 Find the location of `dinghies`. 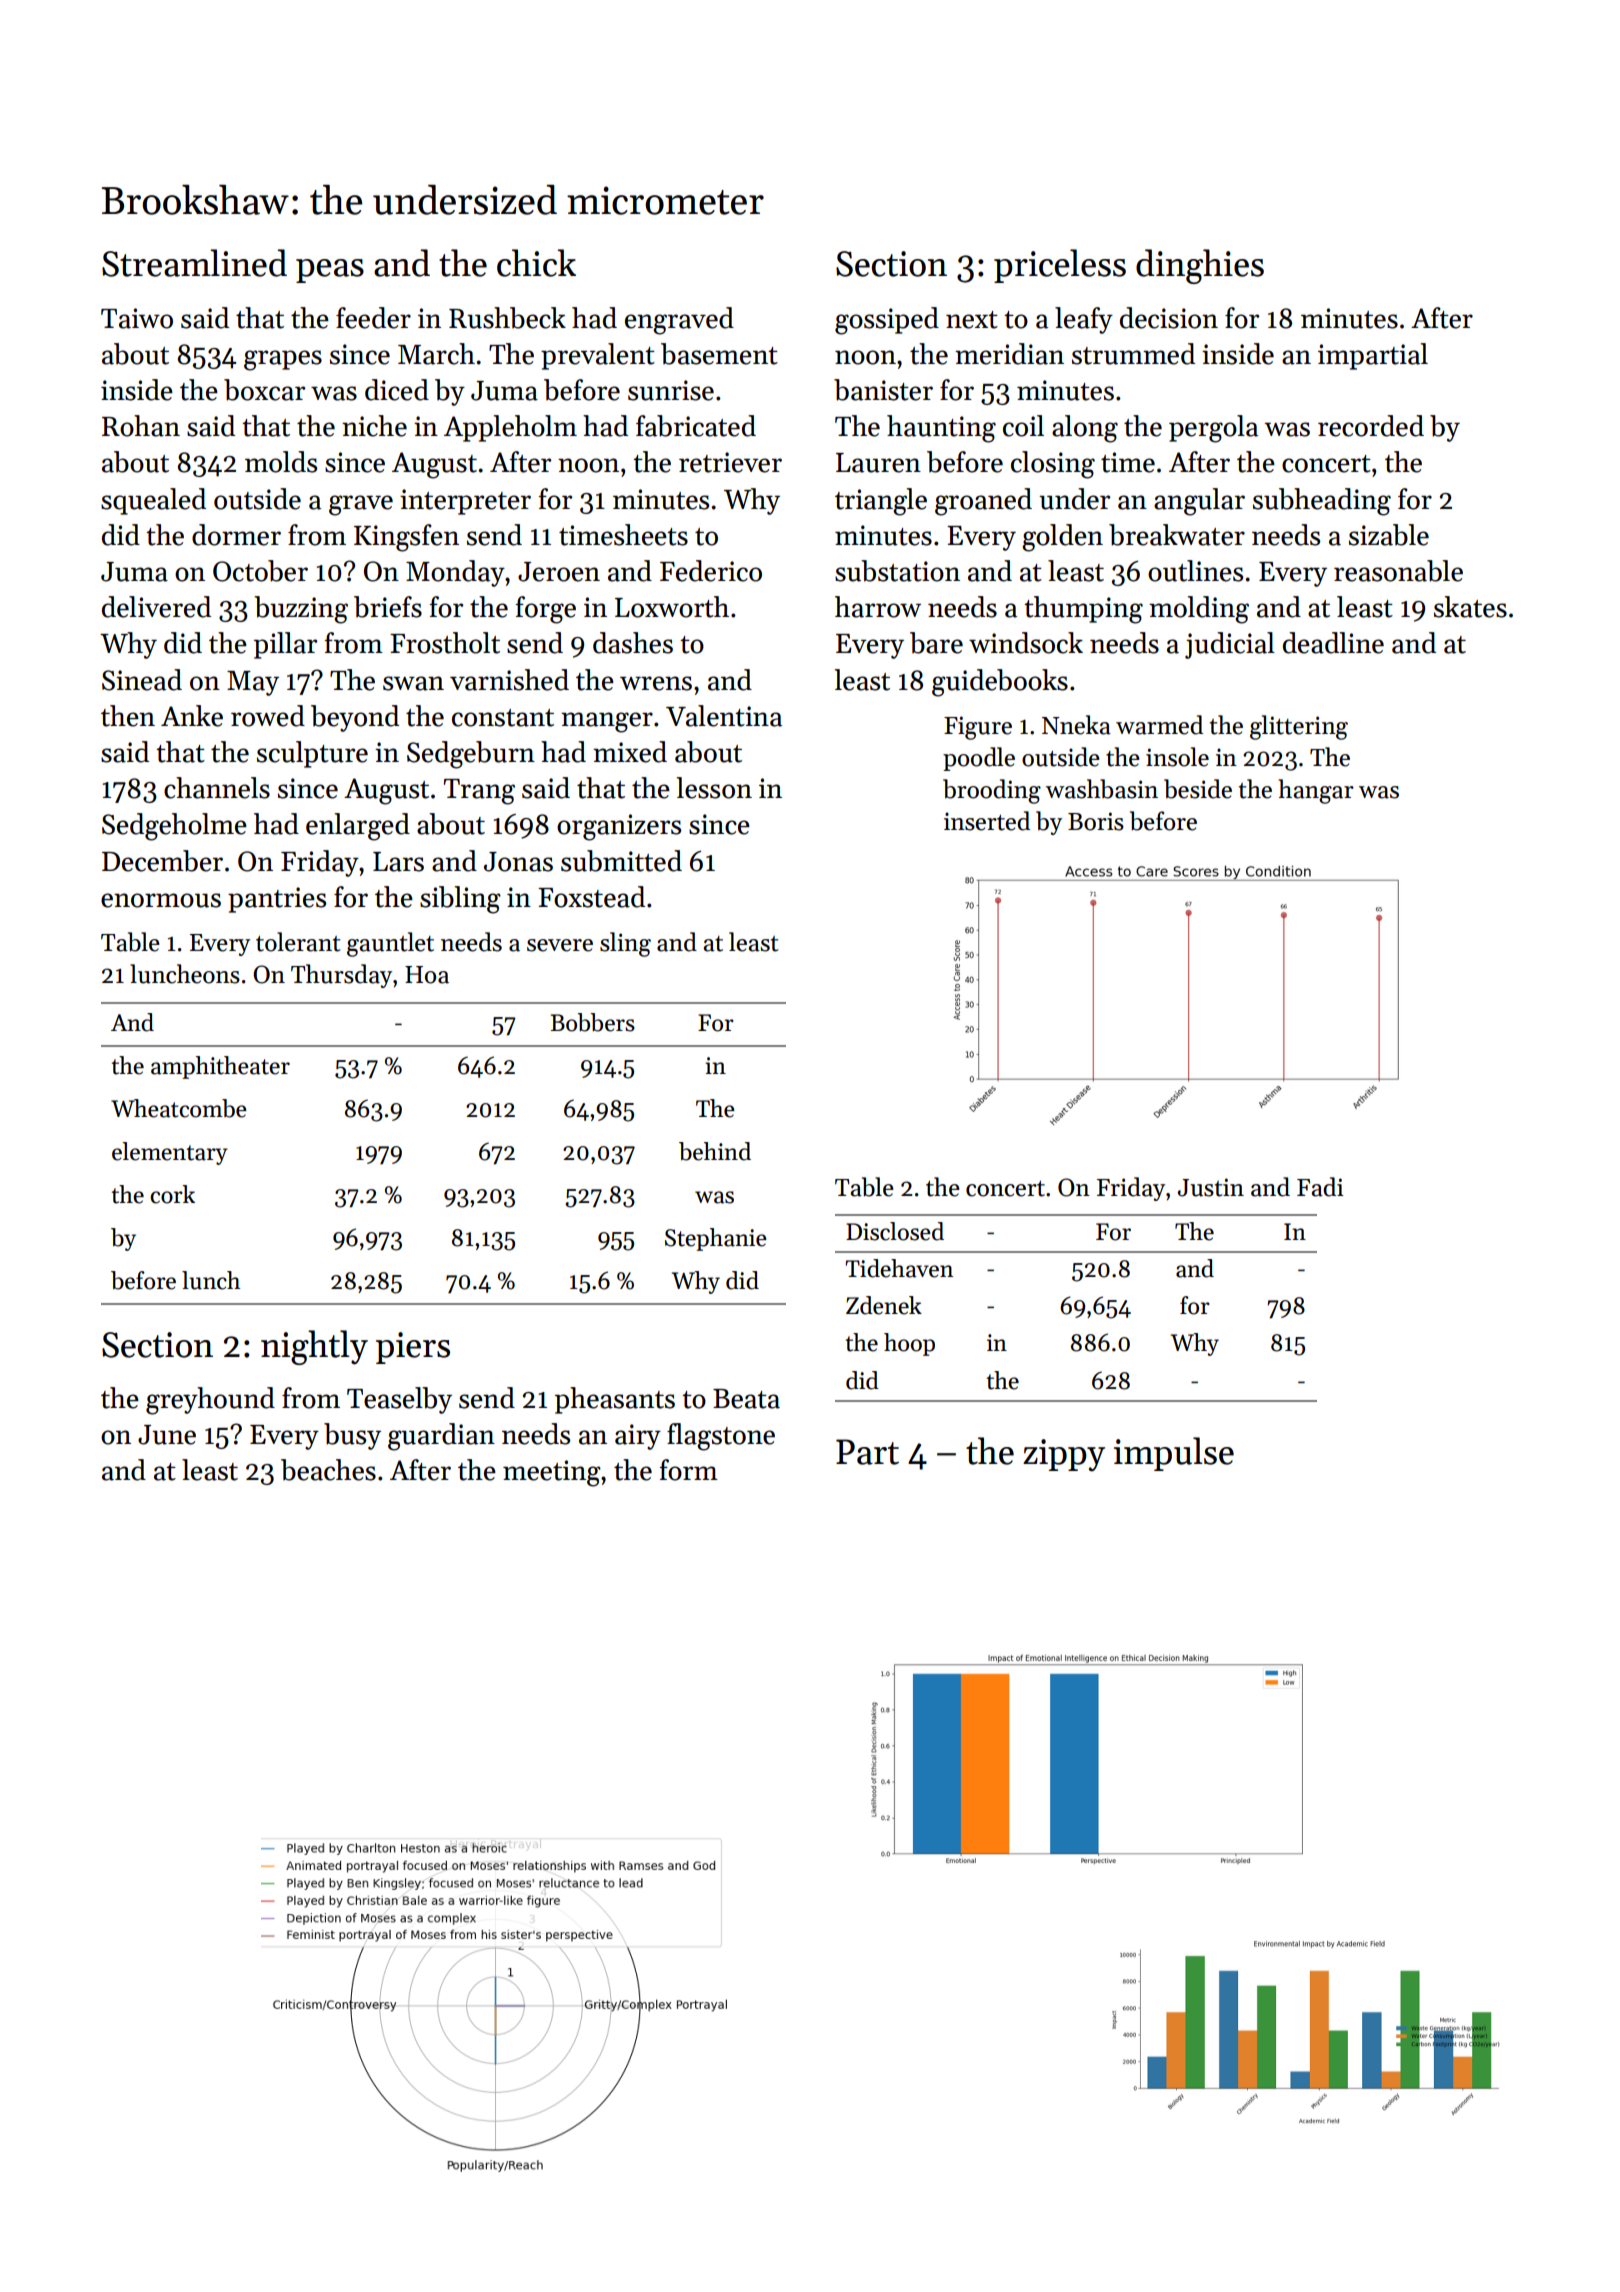

dinghies is located at coordinates (1200, 266).
